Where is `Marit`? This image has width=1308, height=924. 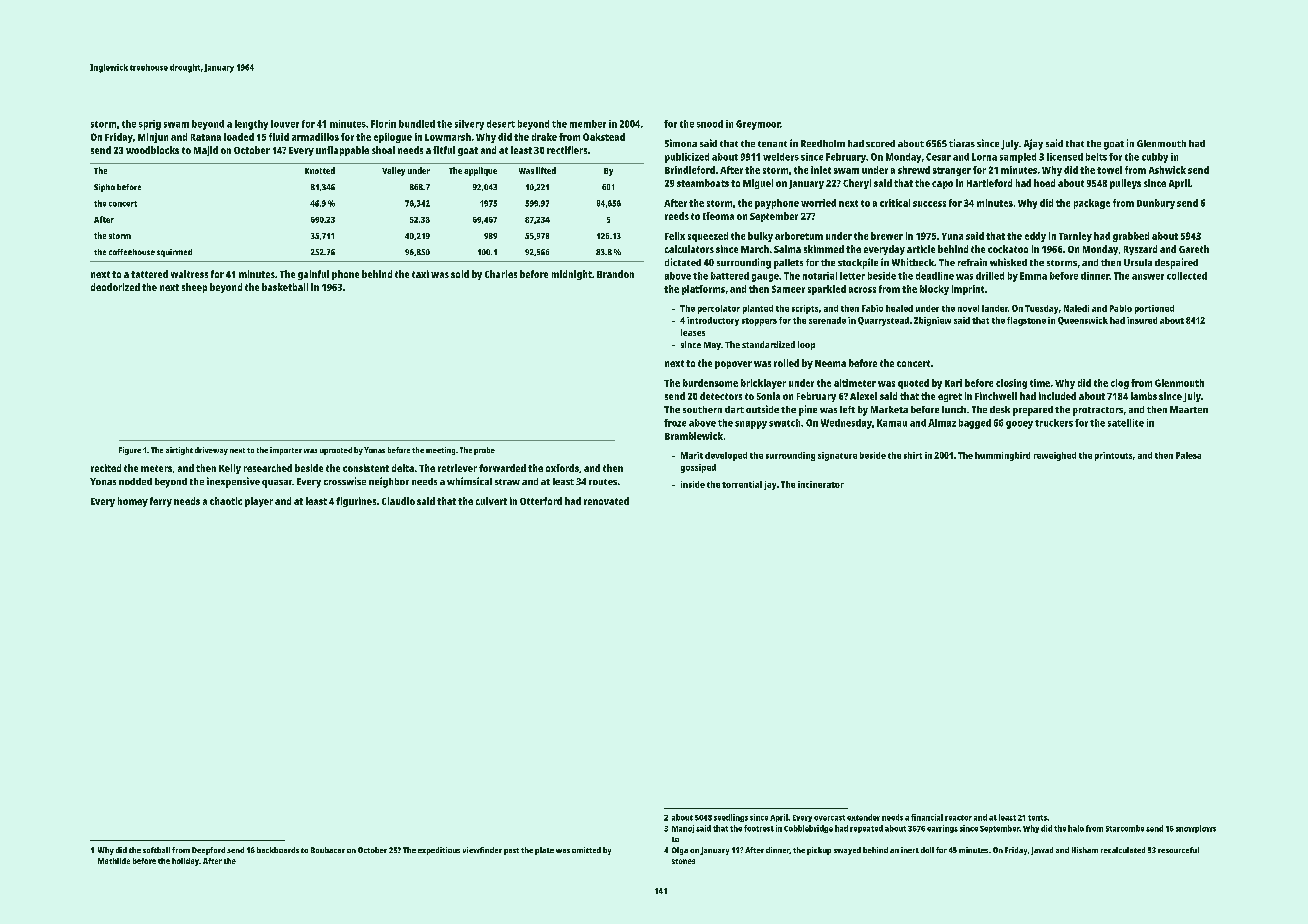 Marit is located at coordinates (692, 455).
